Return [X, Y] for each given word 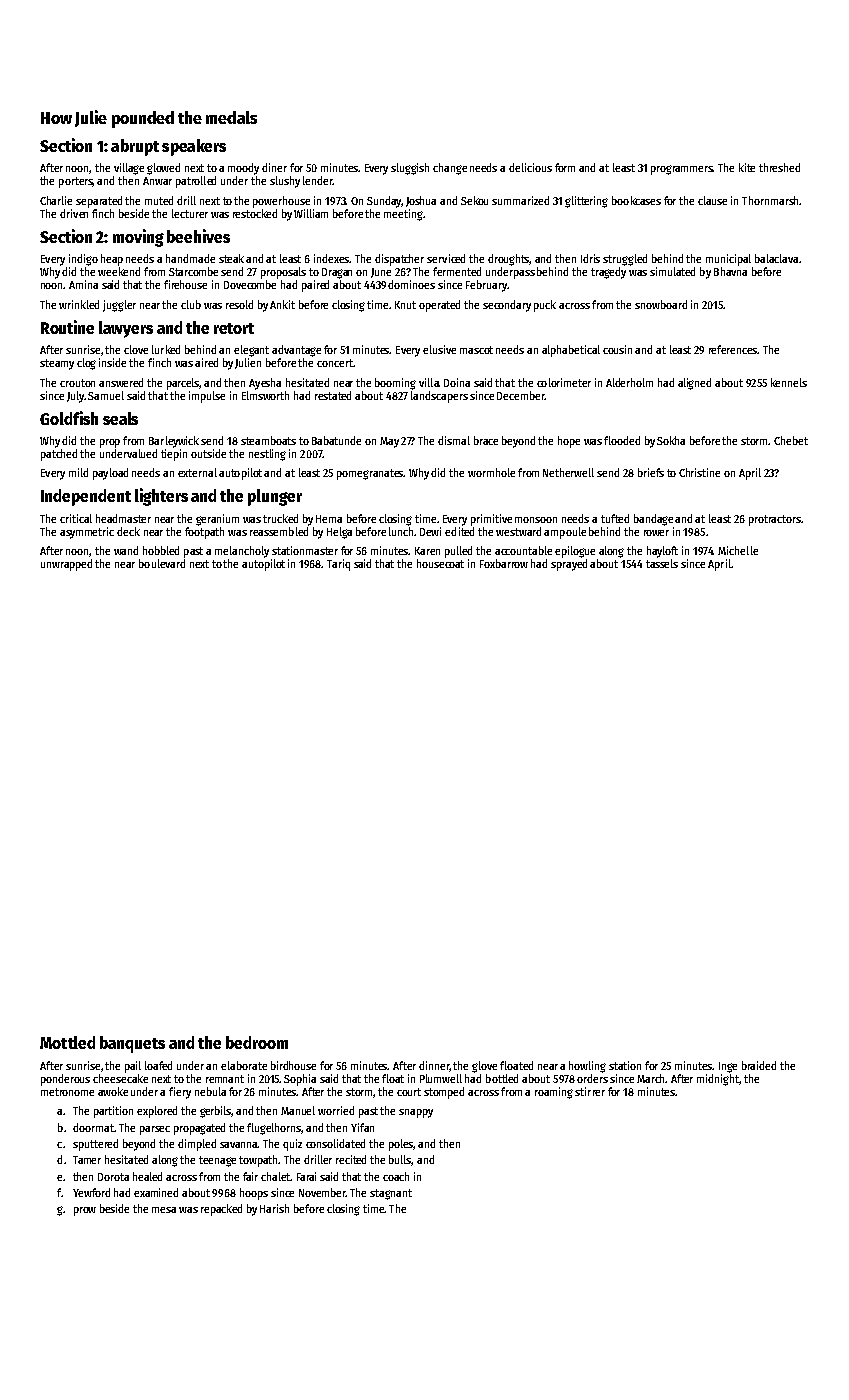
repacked [221, 1210]
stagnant [391, 1194]
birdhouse [293, 1065]
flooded [622, 440]
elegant [251, 351]
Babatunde [336, 440]
